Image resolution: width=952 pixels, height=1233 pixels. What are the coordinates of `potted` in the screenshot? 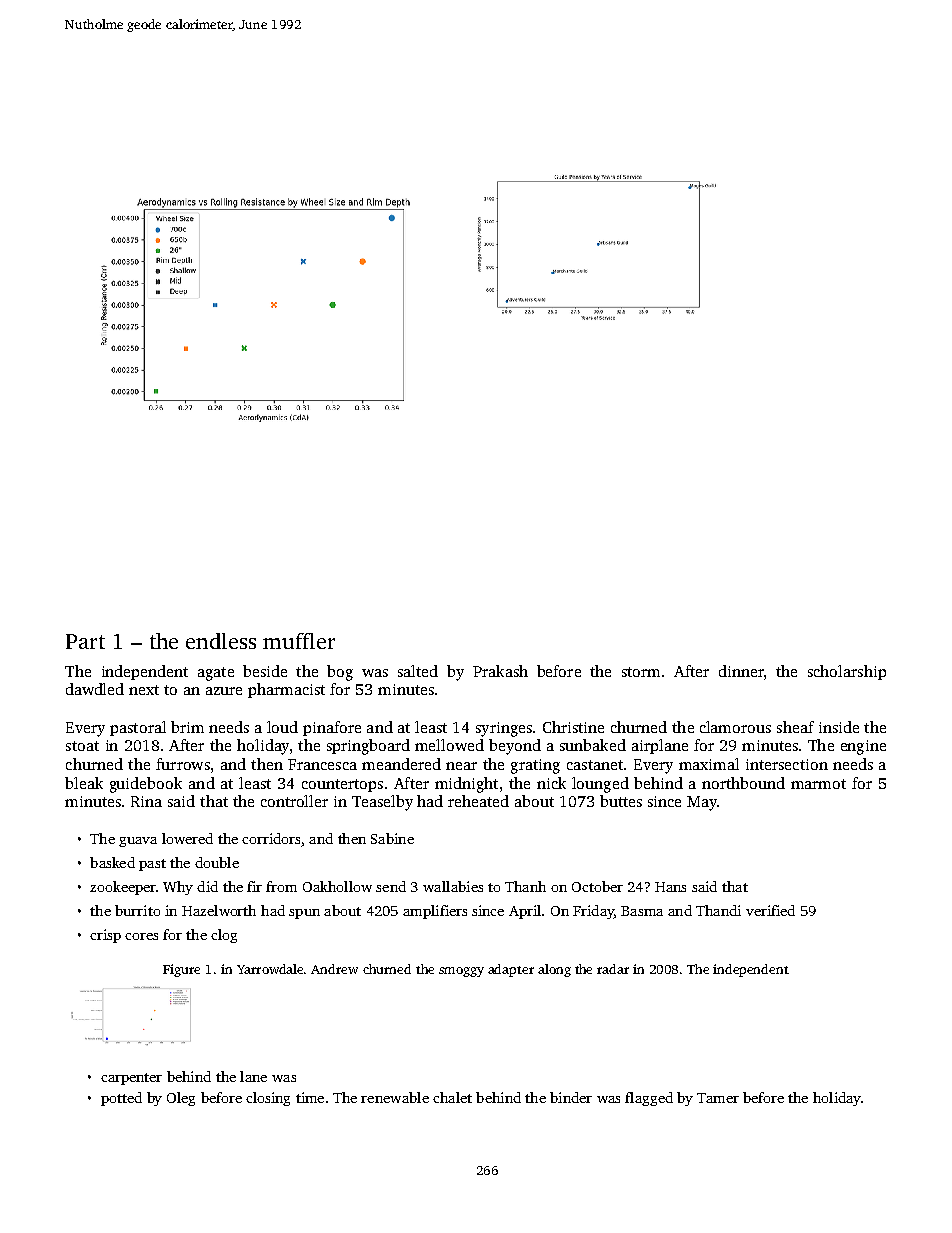 It's located at (121, 1099).
